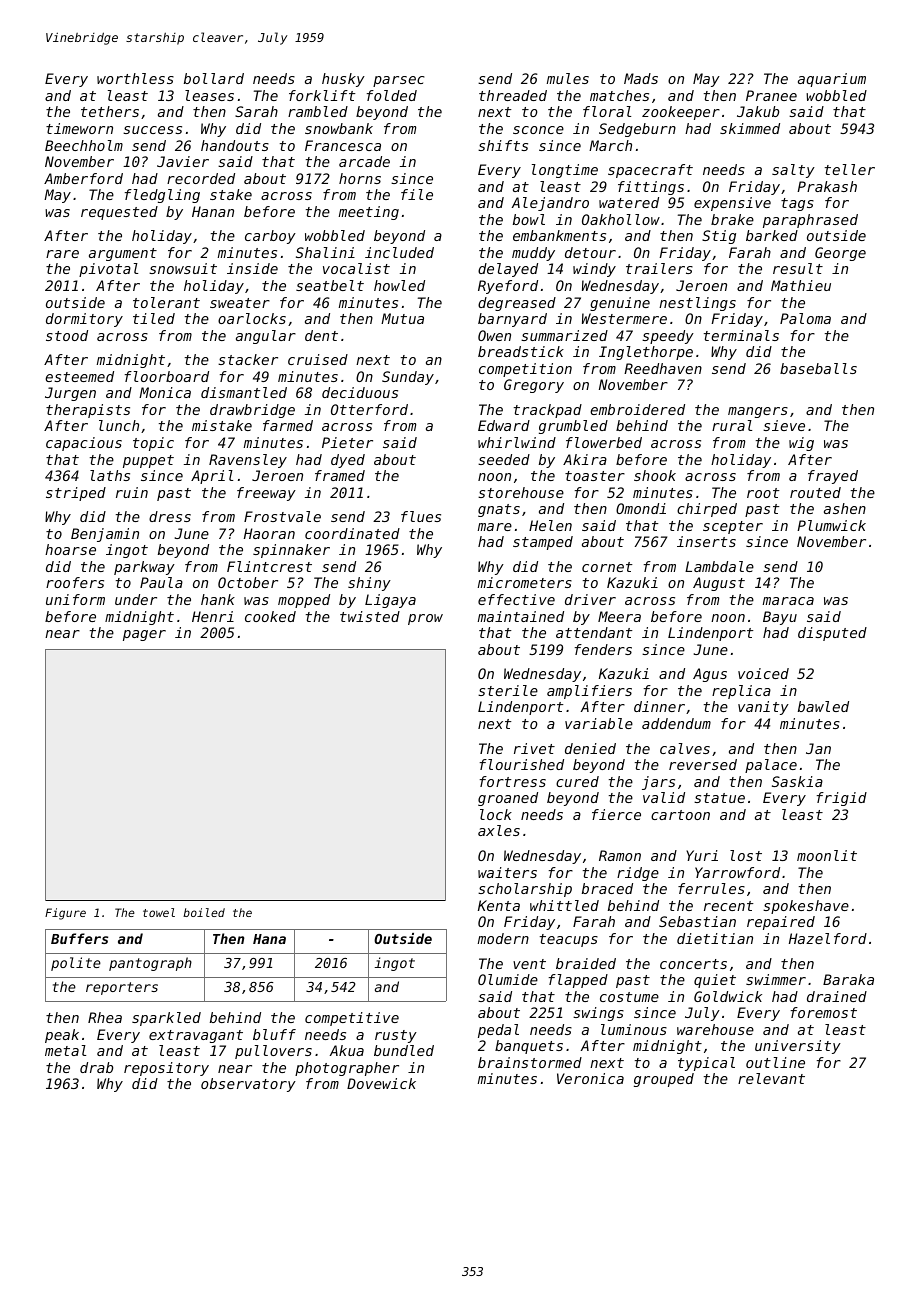  I want to click on snowsuit, so click(183, 268).
